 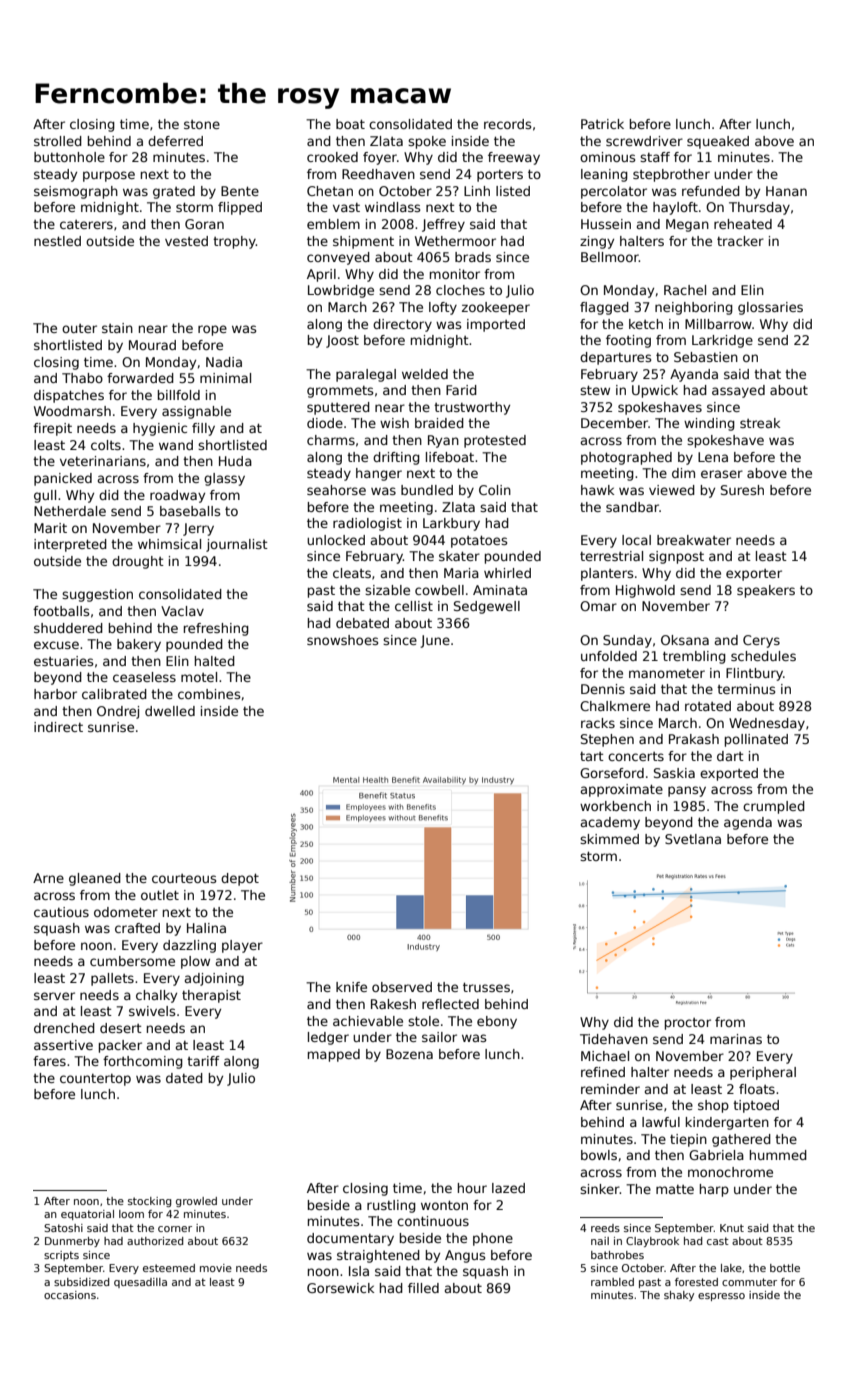 What do you see at coordinates (57, 241) in the document?
I see `nestled` at bounding box center [57, 241].
